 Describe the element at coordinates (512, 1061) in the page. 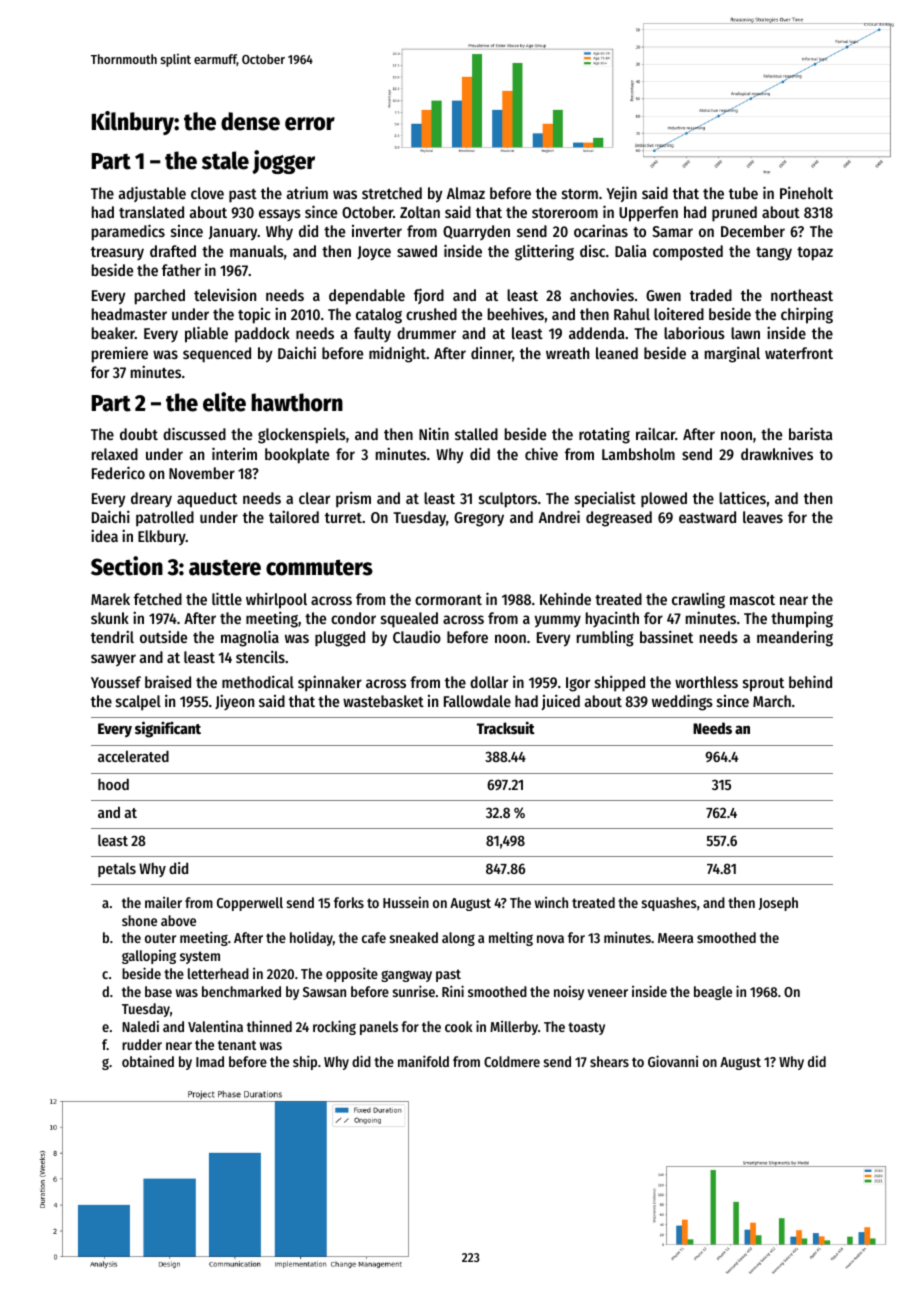

I see `Coldmere` at that location.
